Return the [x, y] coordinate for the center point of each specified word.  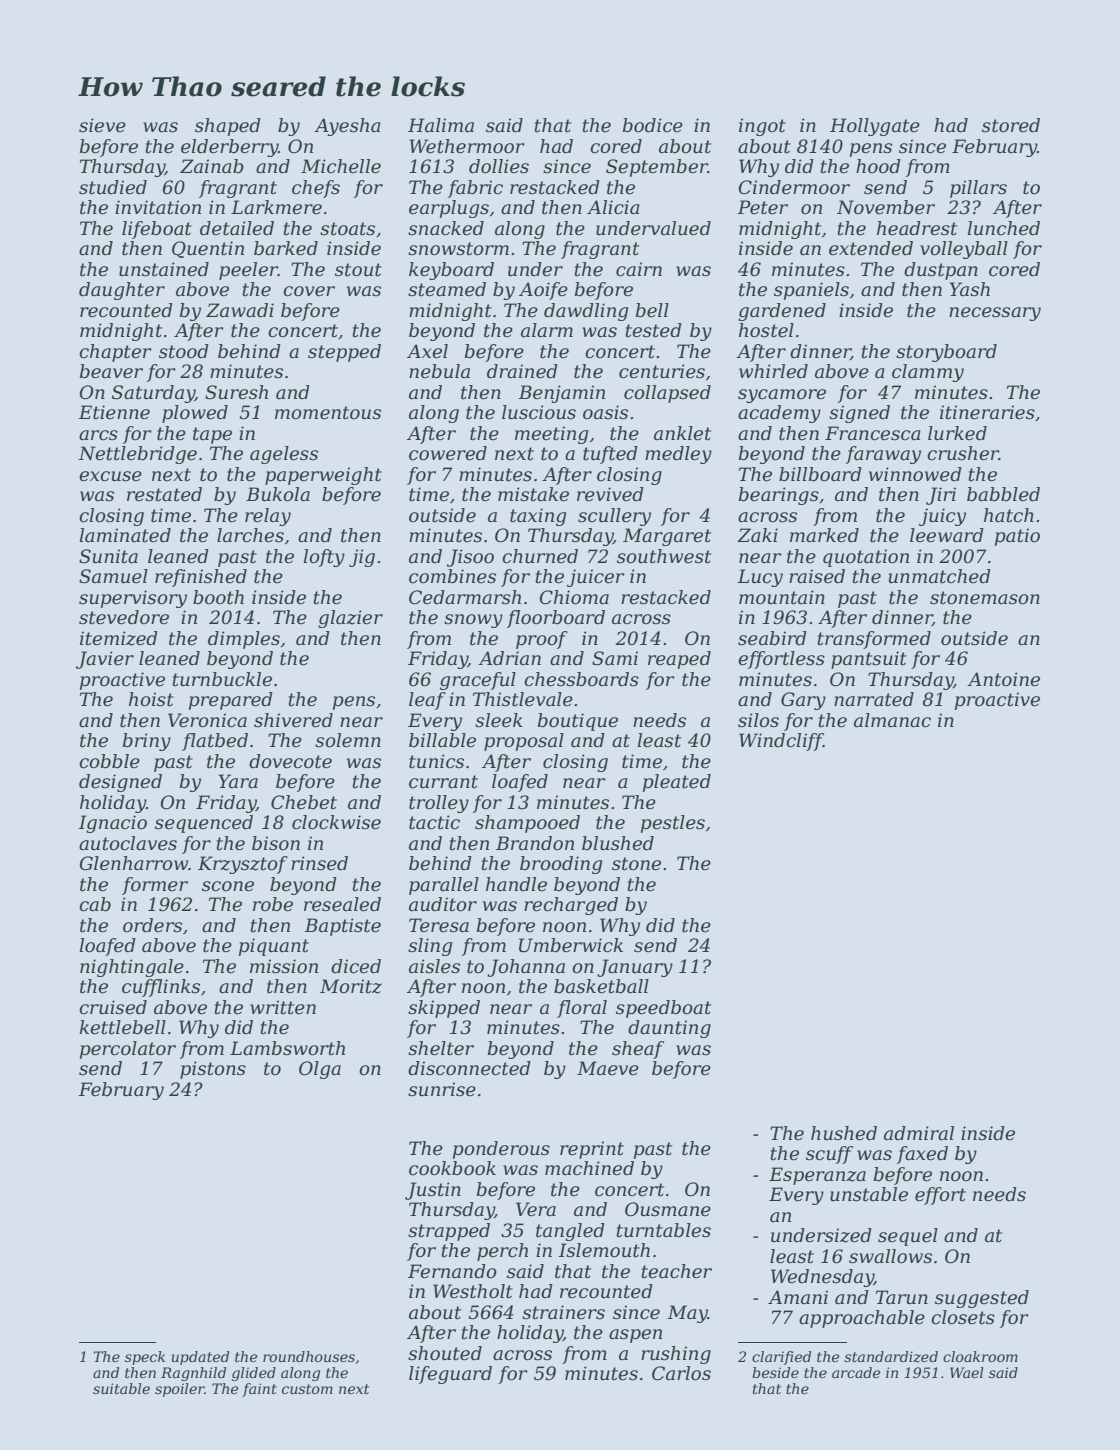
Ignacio [112, 824]
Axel [427, 351]
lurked [957, 433]
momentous [328, 413]
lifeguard [450, 1375]
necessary [995, 314]
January [635, 968]
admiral [919, 1133]
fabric [475, 189]
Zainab [212, 166]
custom [307, 1389]
